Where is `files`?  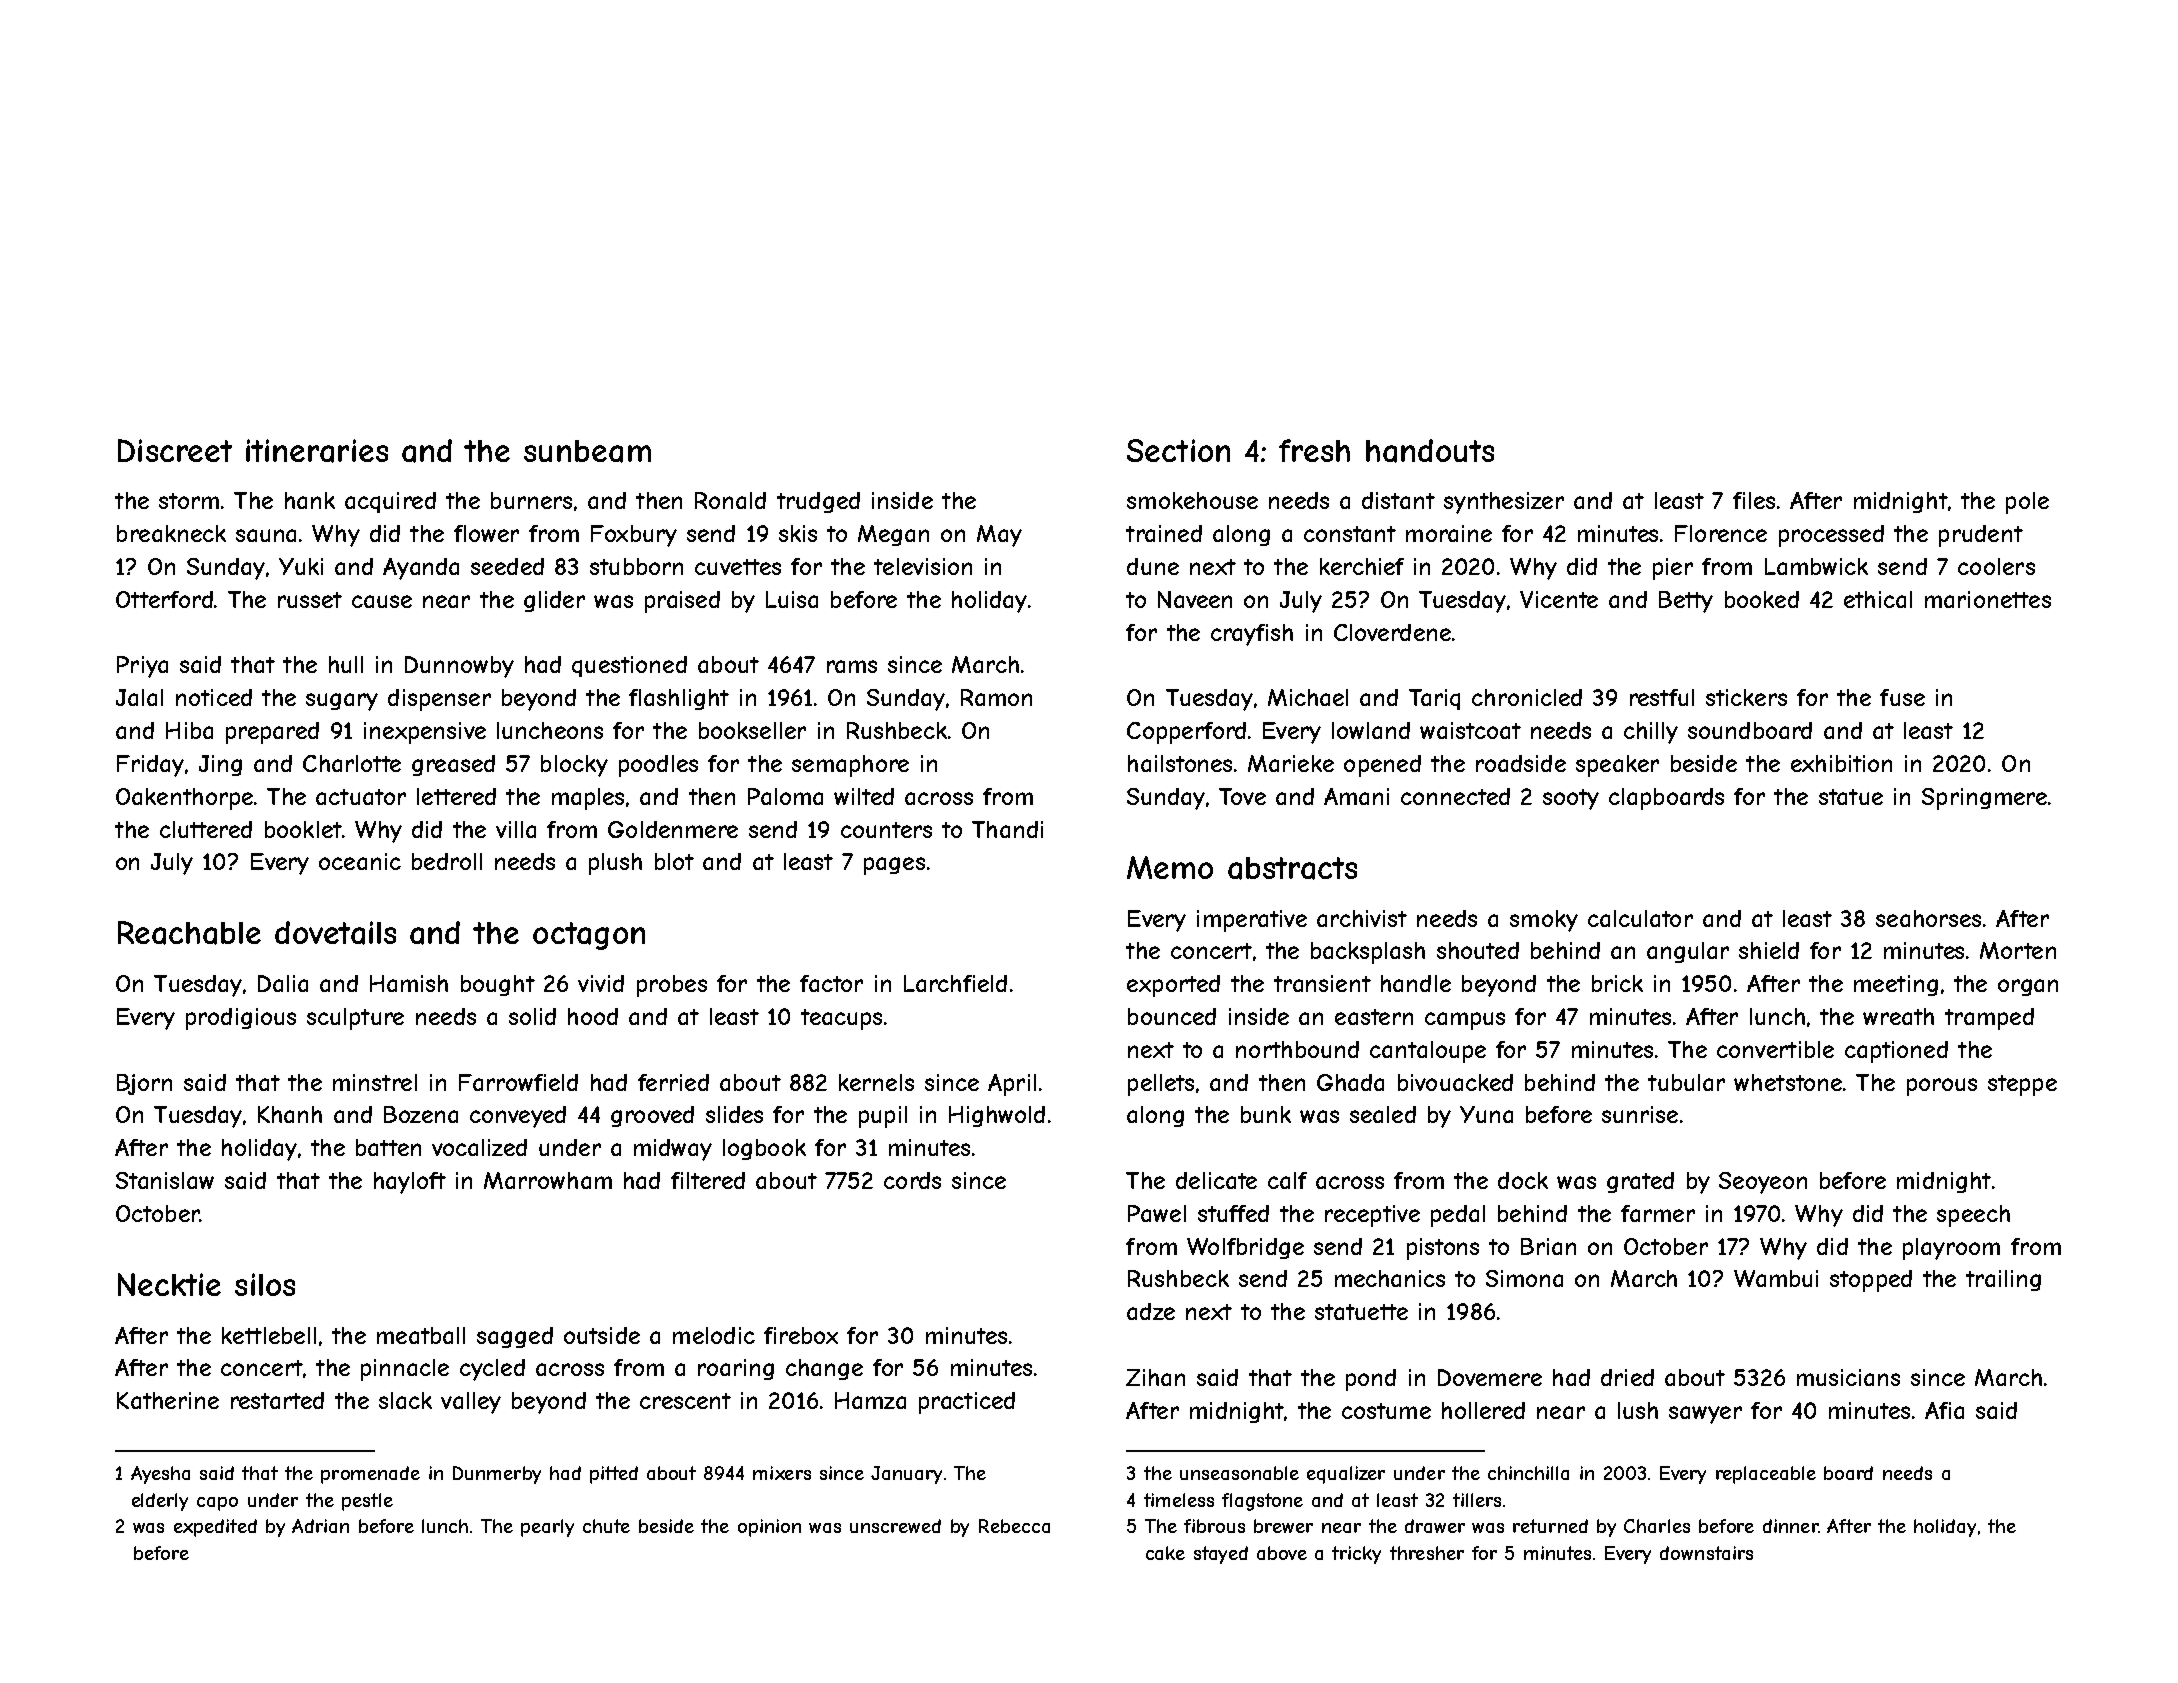 files is located at coordinates (1754, 500).
